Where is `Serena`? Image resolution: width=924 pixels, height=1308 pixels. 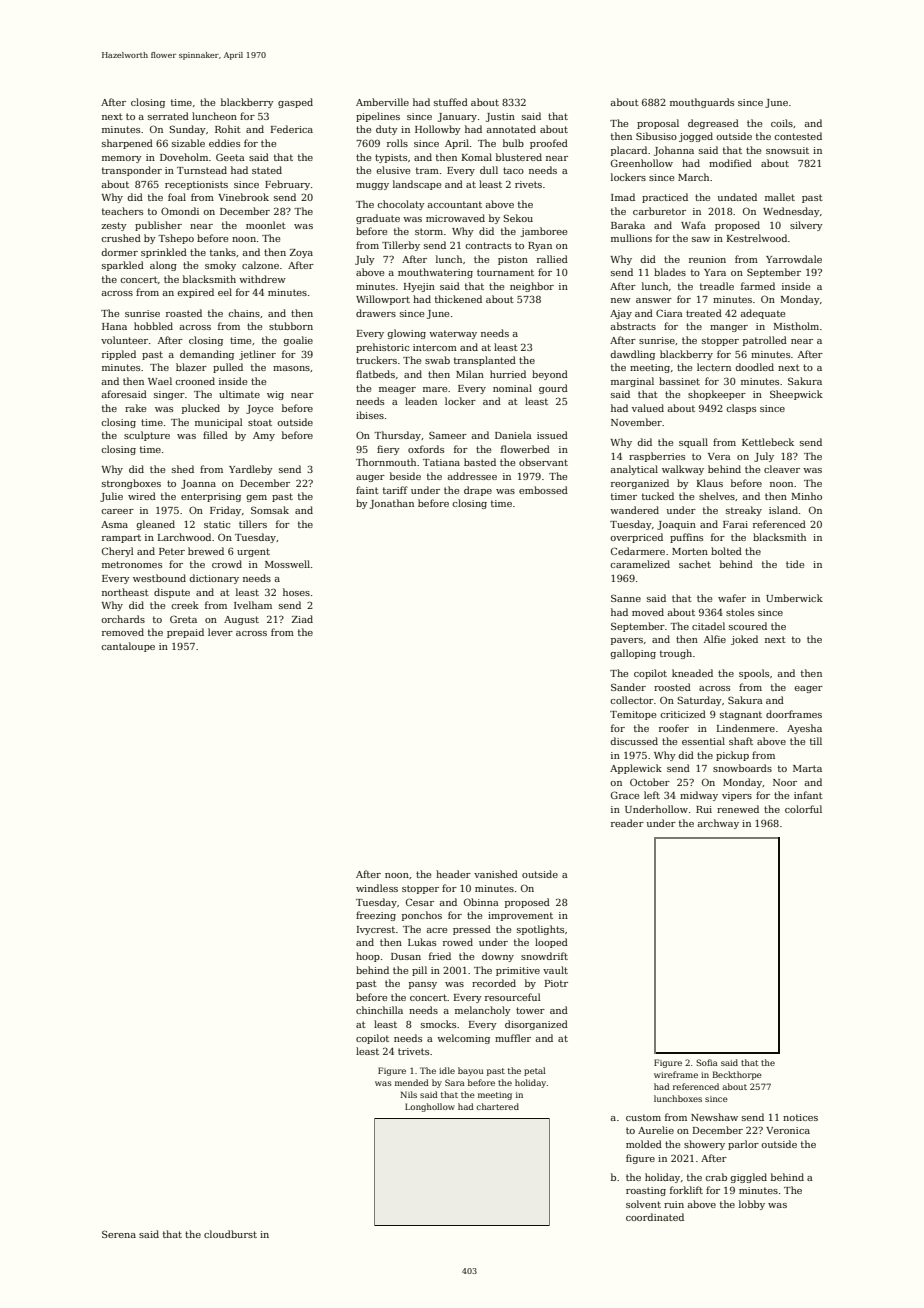 Serena is located at coordinates (119, 1234).
